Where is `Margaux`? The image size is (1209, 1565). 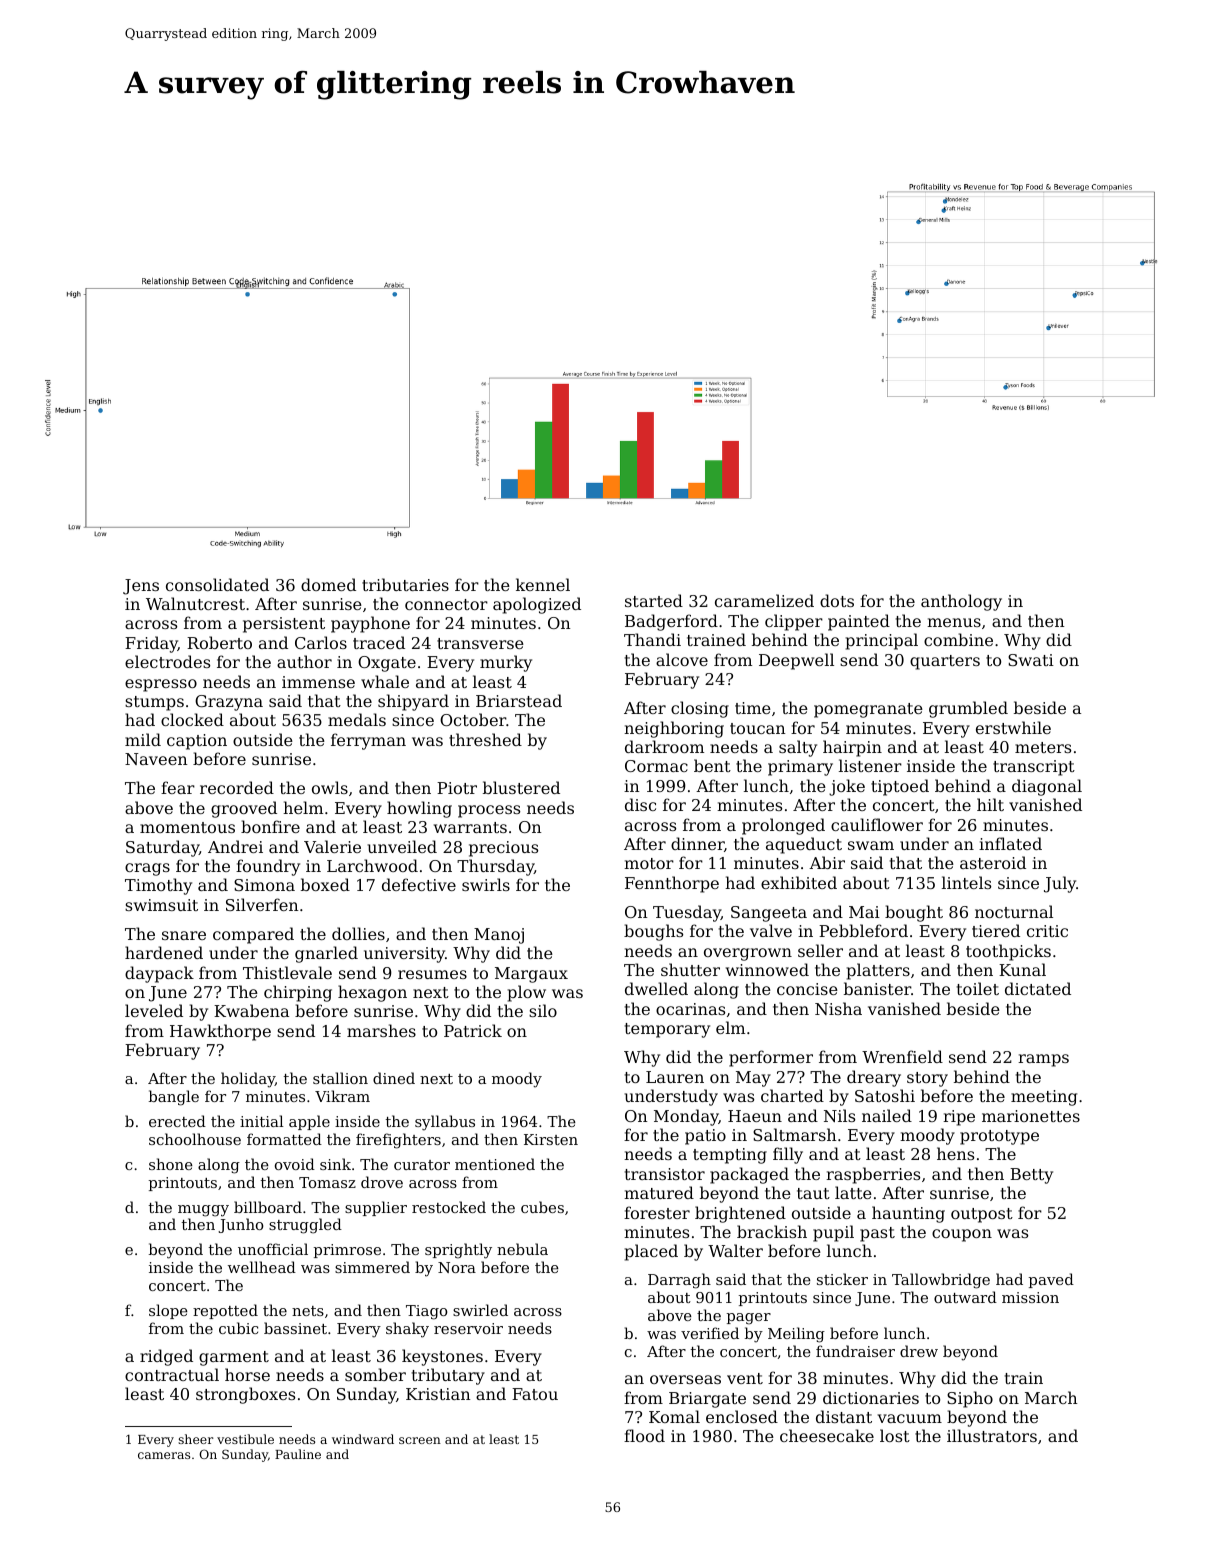
Margaux is located at coordinates (531, 975).
